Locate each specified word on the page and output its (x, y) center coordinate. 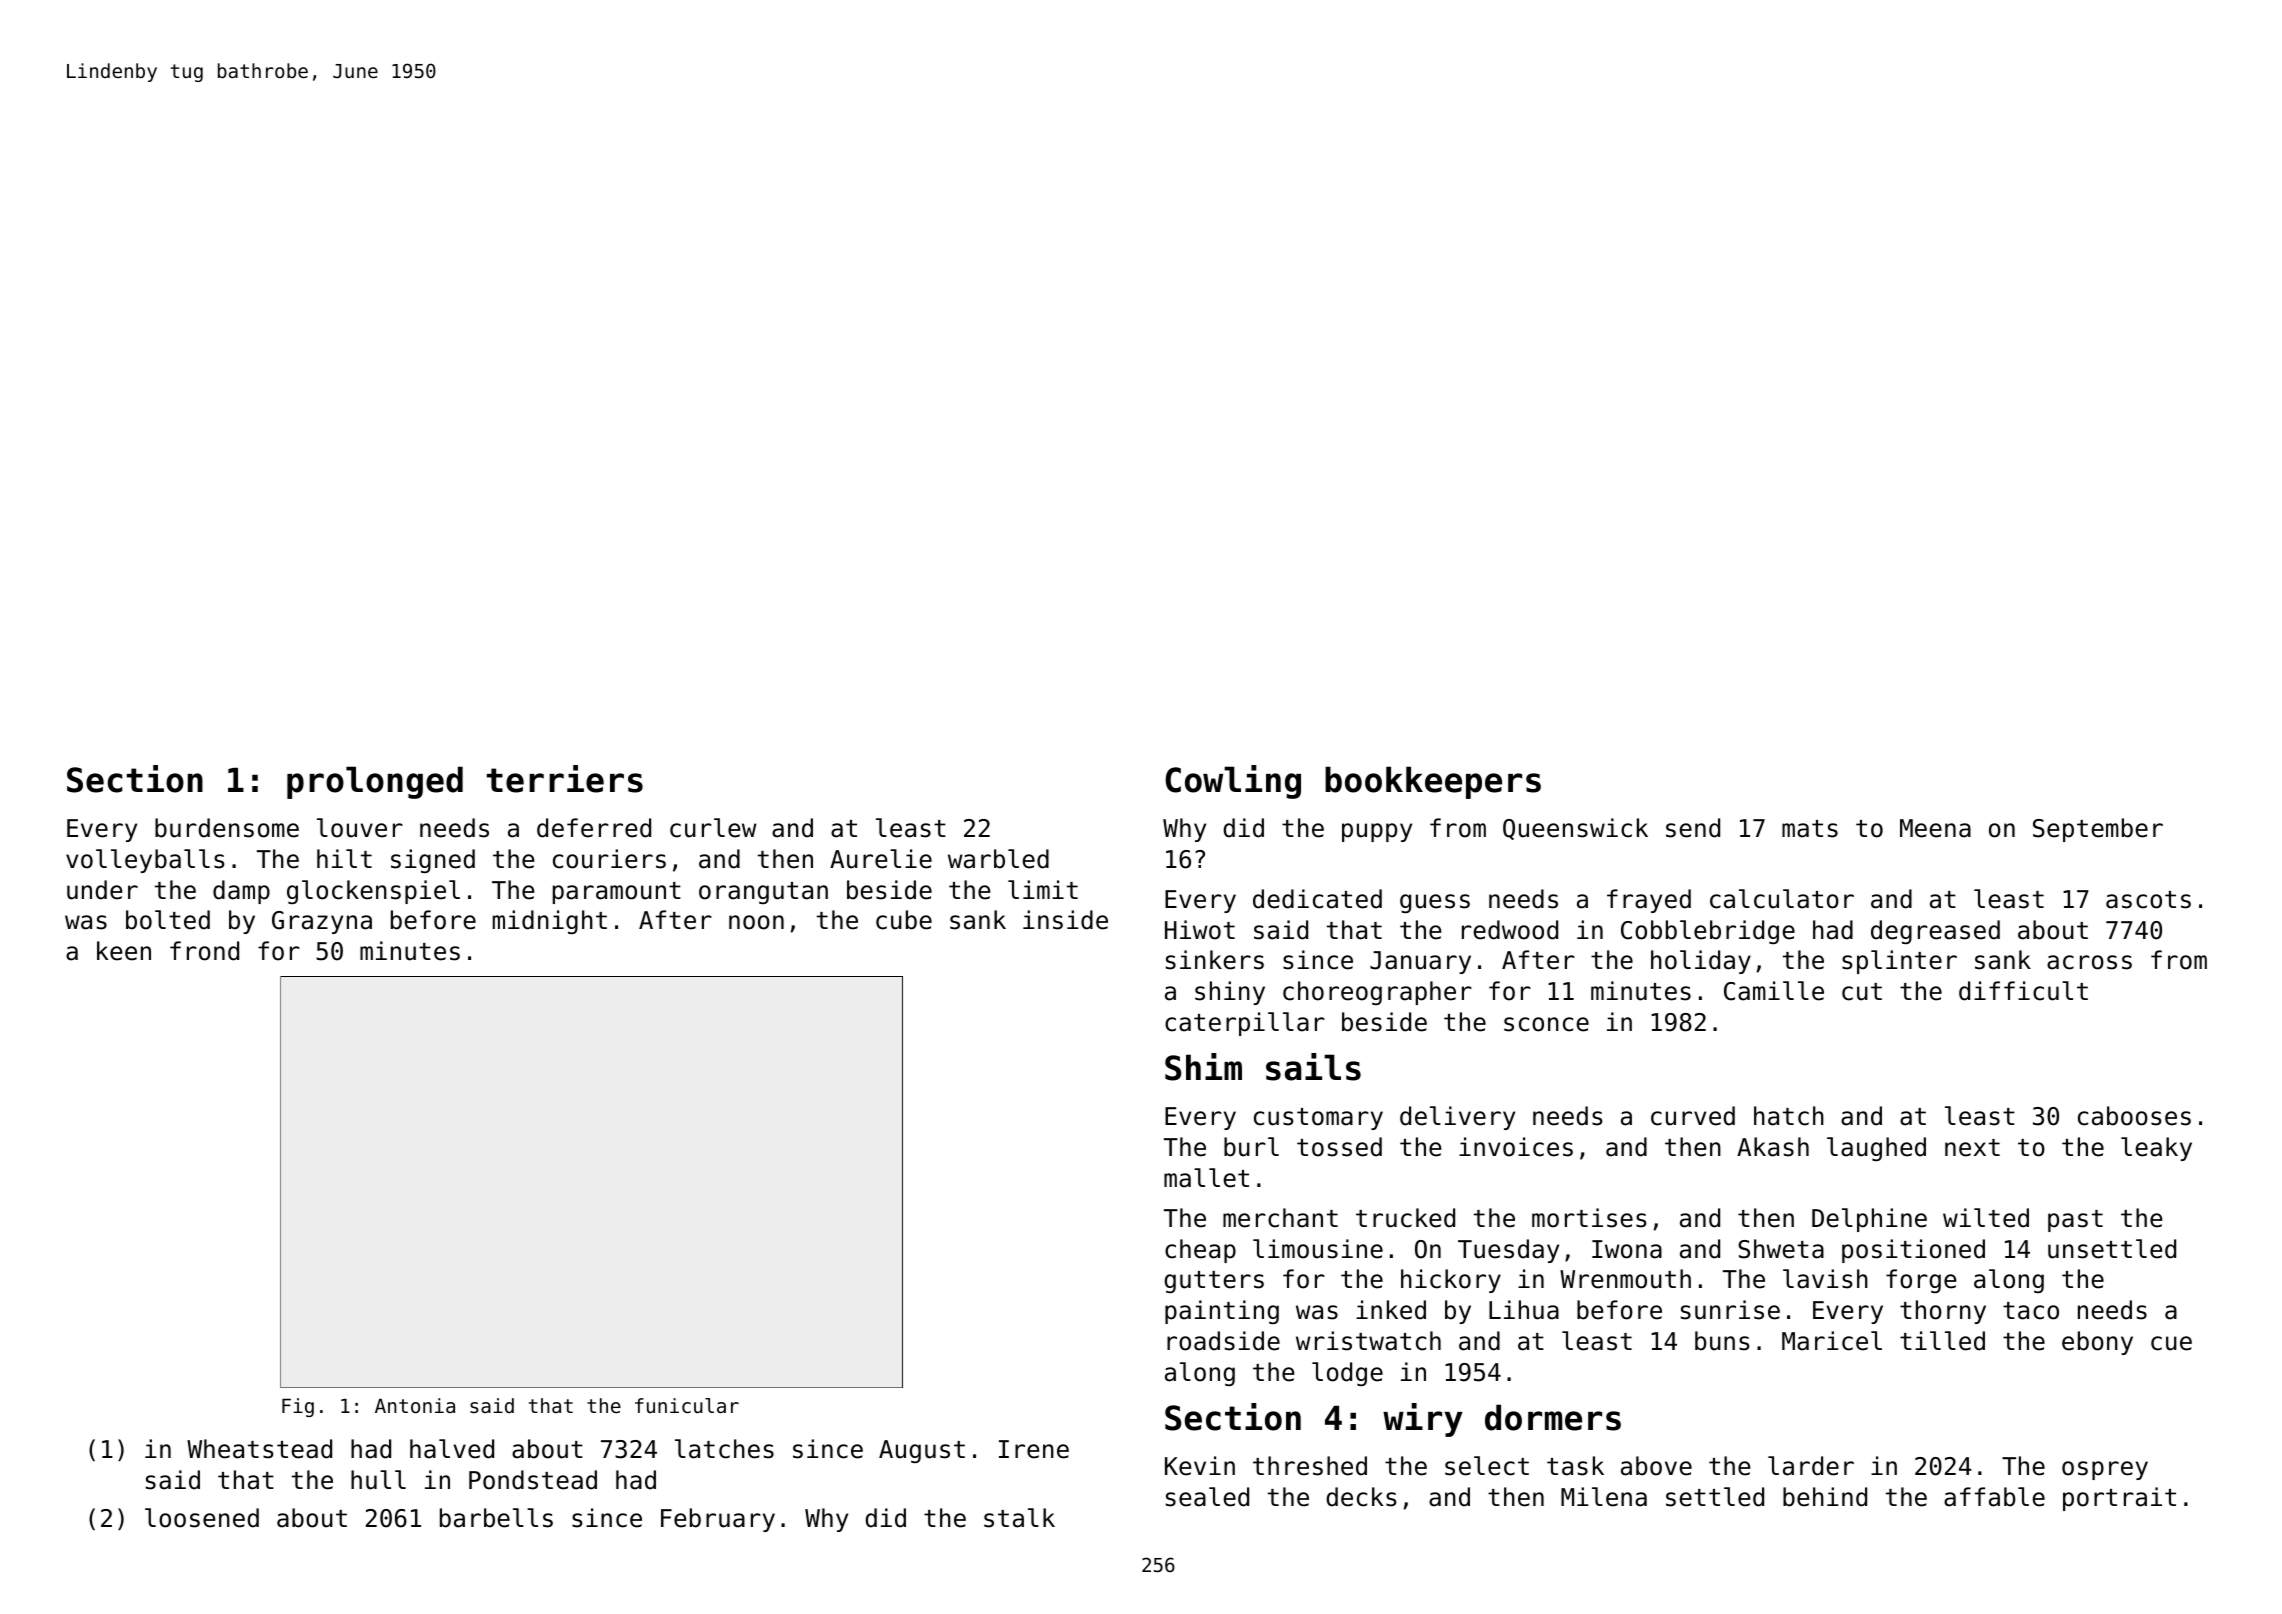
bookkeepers (1433, 782)
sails (1313, 1067)
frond (204, 951)
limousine (1318, 1249)
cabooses (2134, 1116)
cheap (1200, 1251)
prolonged (375, 782)
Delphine (1869, 1220)
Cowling (1233, 782)
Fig (298, 1407)
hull (378, 1480)
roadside (1223, 1341)
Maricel (1832, 1341)
